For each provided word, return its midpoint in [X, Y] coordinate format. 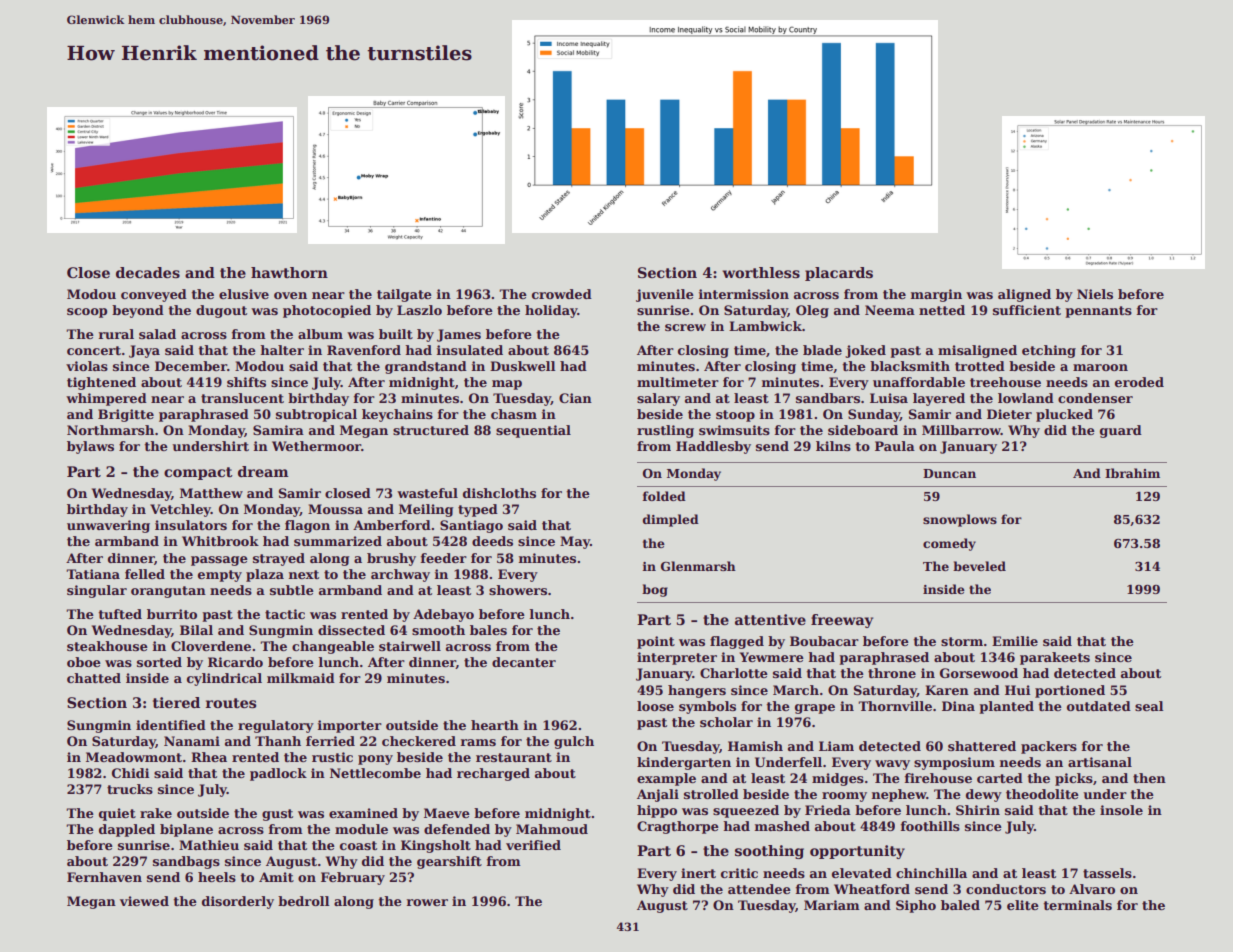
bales [488, 630]
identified [171, 725]
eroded [1139, 382]
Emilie [1015, 641]
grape [815, 709]
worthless [761, 272]
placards [839, 274]
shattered [982, 746]
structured [431, 430]
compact [198, 473]
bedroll [303, 901]
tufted [120, 614]
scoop [87, 313]
